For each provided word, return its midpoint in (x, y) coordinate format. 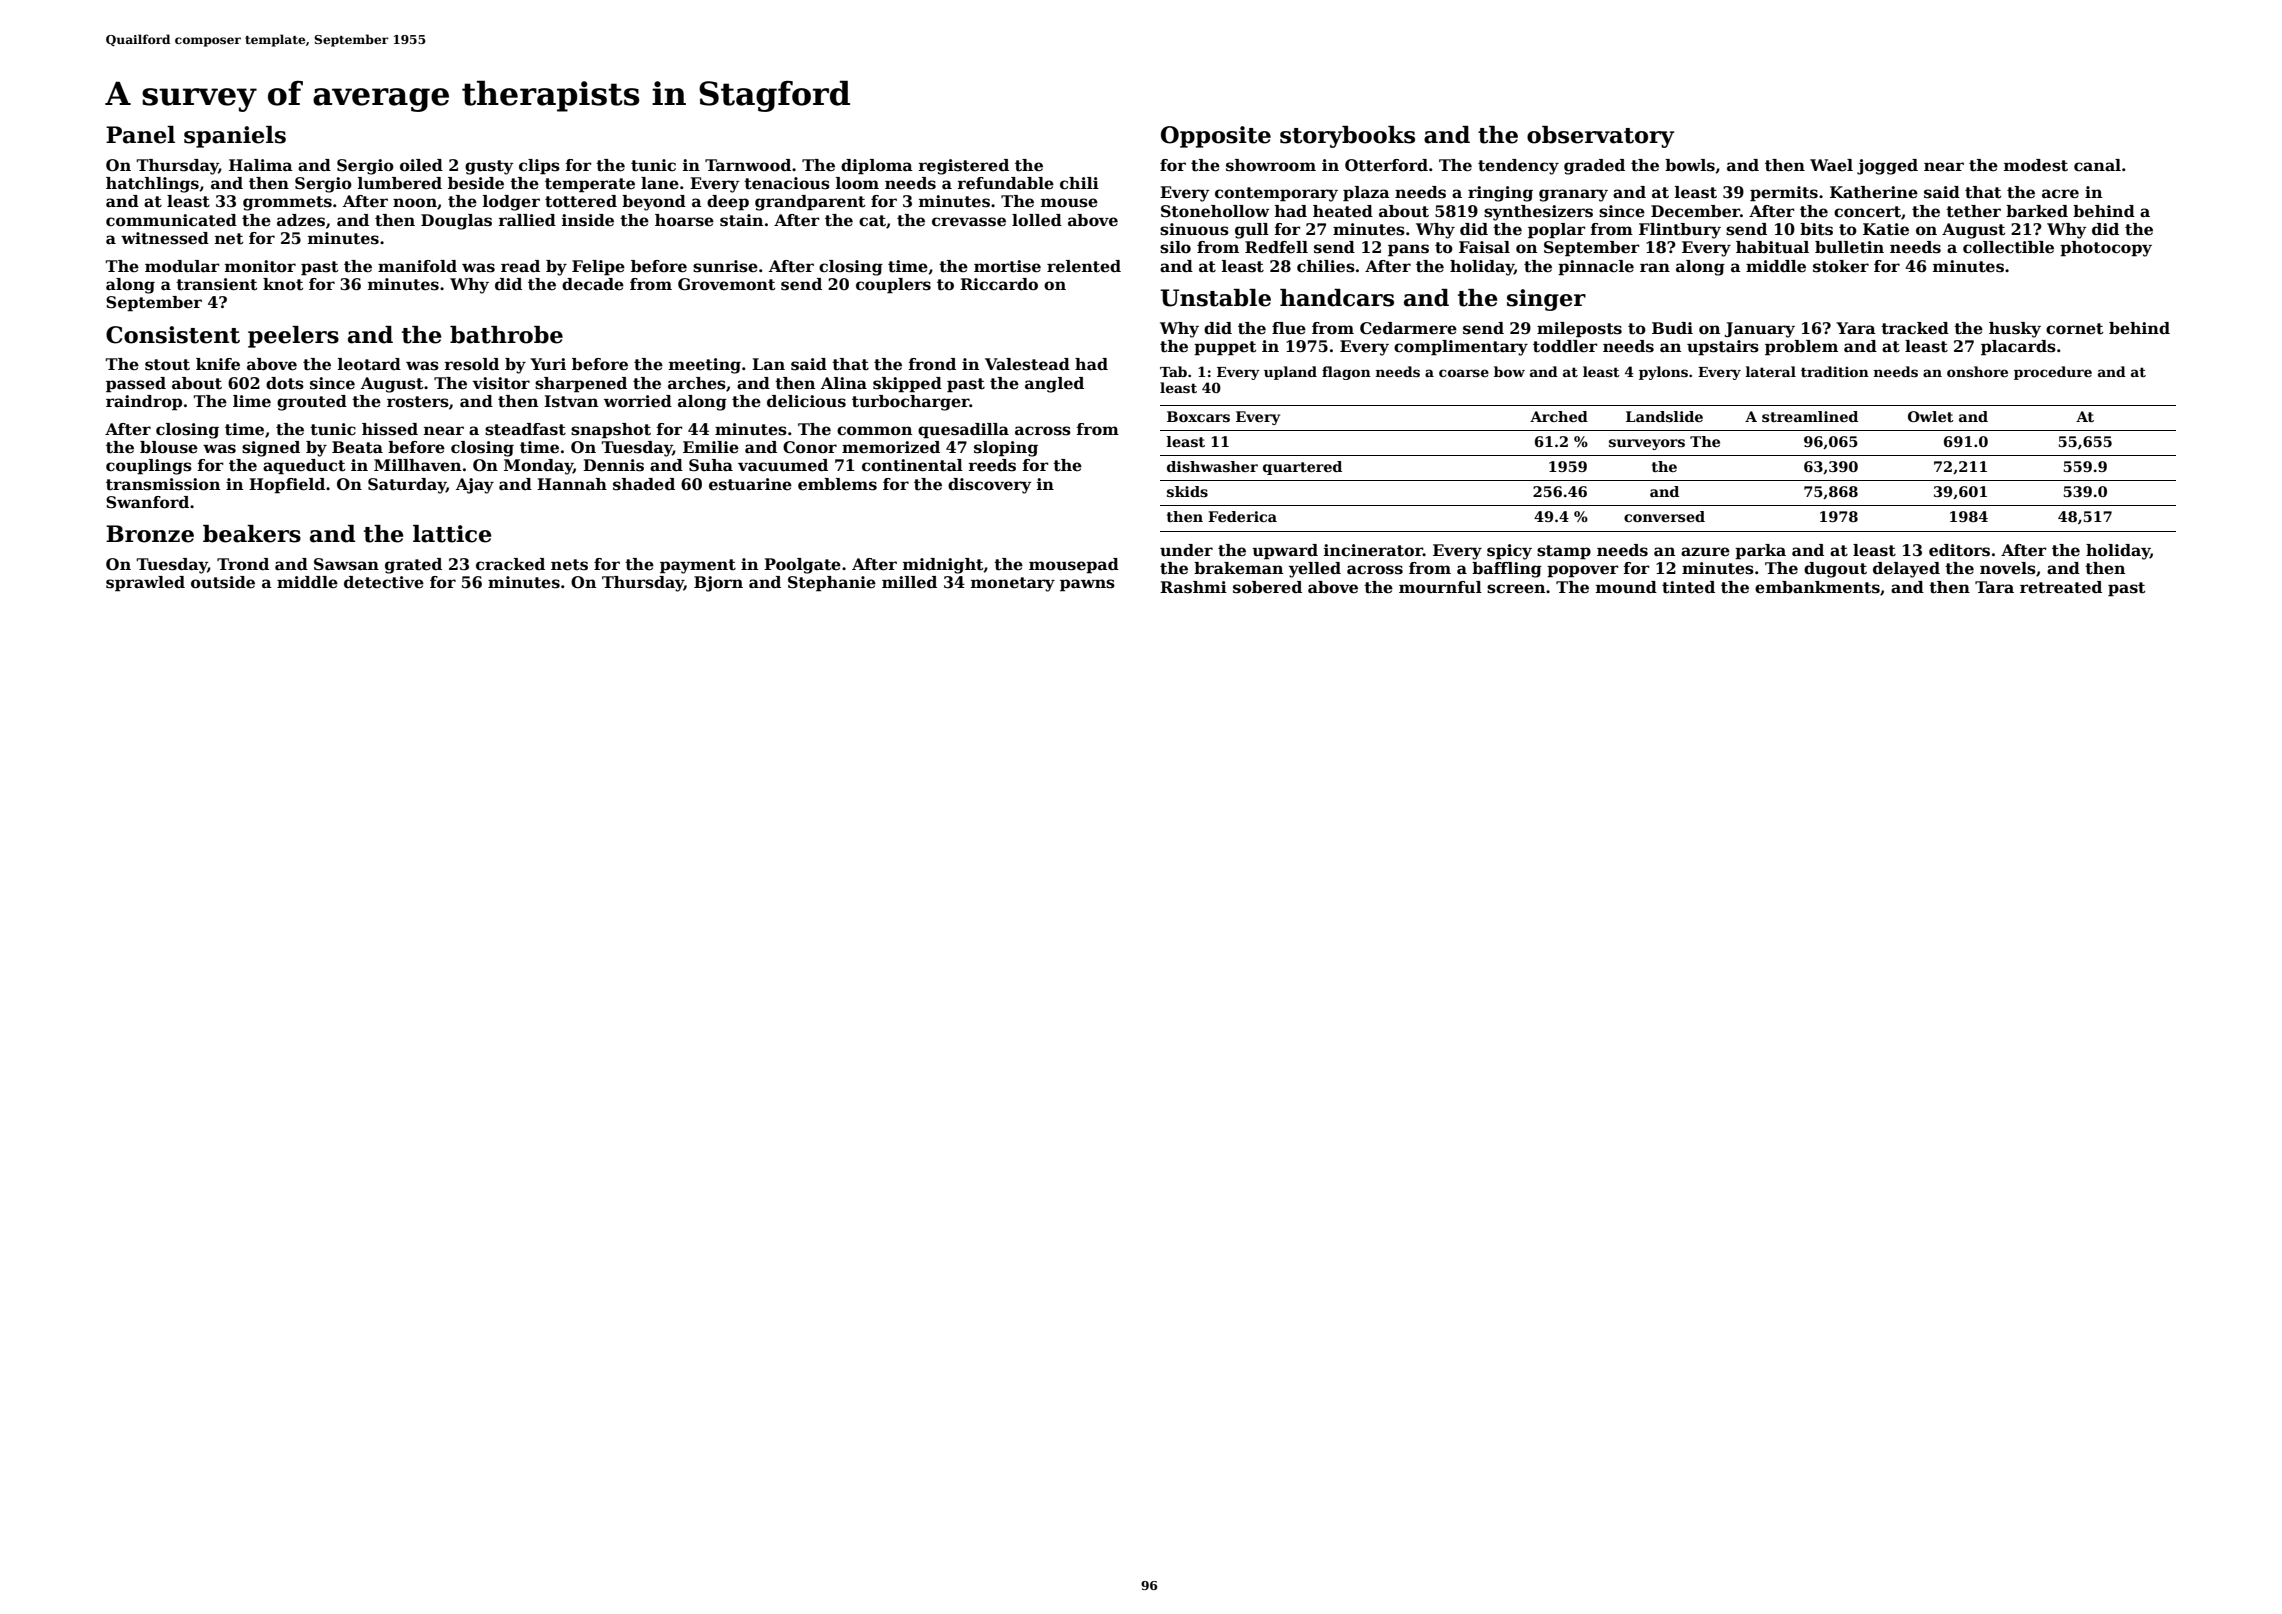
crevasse (969, 222)
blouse (169, 447)
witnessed (165, 238)
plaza (1366, 194)
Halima (261, 165)
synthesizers (1538, 213)
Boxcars (1198, 416)
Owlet (1931, 416)
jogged (1887, 167)
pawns (1087, 585)
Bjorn (718, 584)
